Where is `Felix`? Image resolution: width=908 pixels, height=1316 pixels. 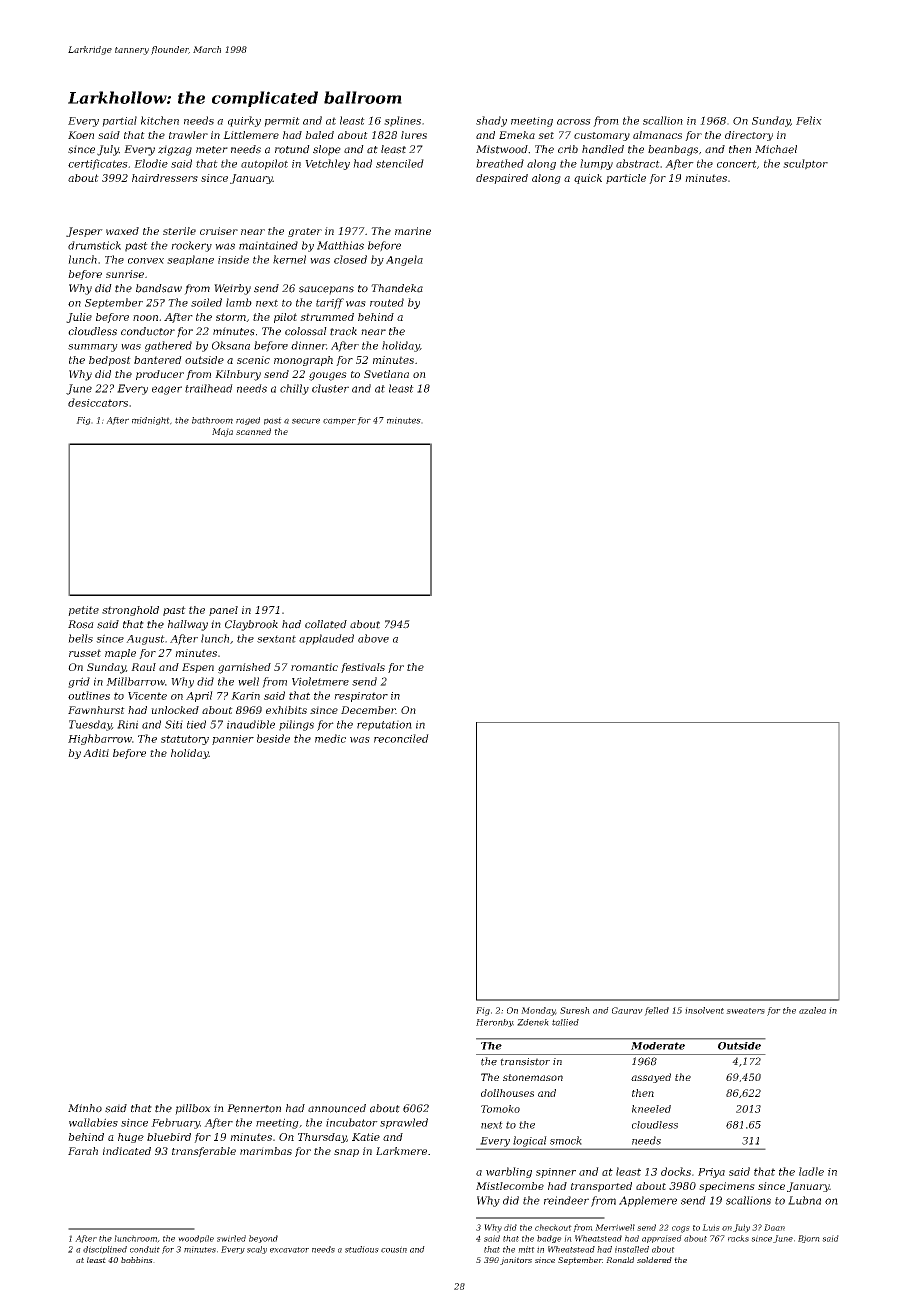 Felix is located at coordinates (809, 120).
